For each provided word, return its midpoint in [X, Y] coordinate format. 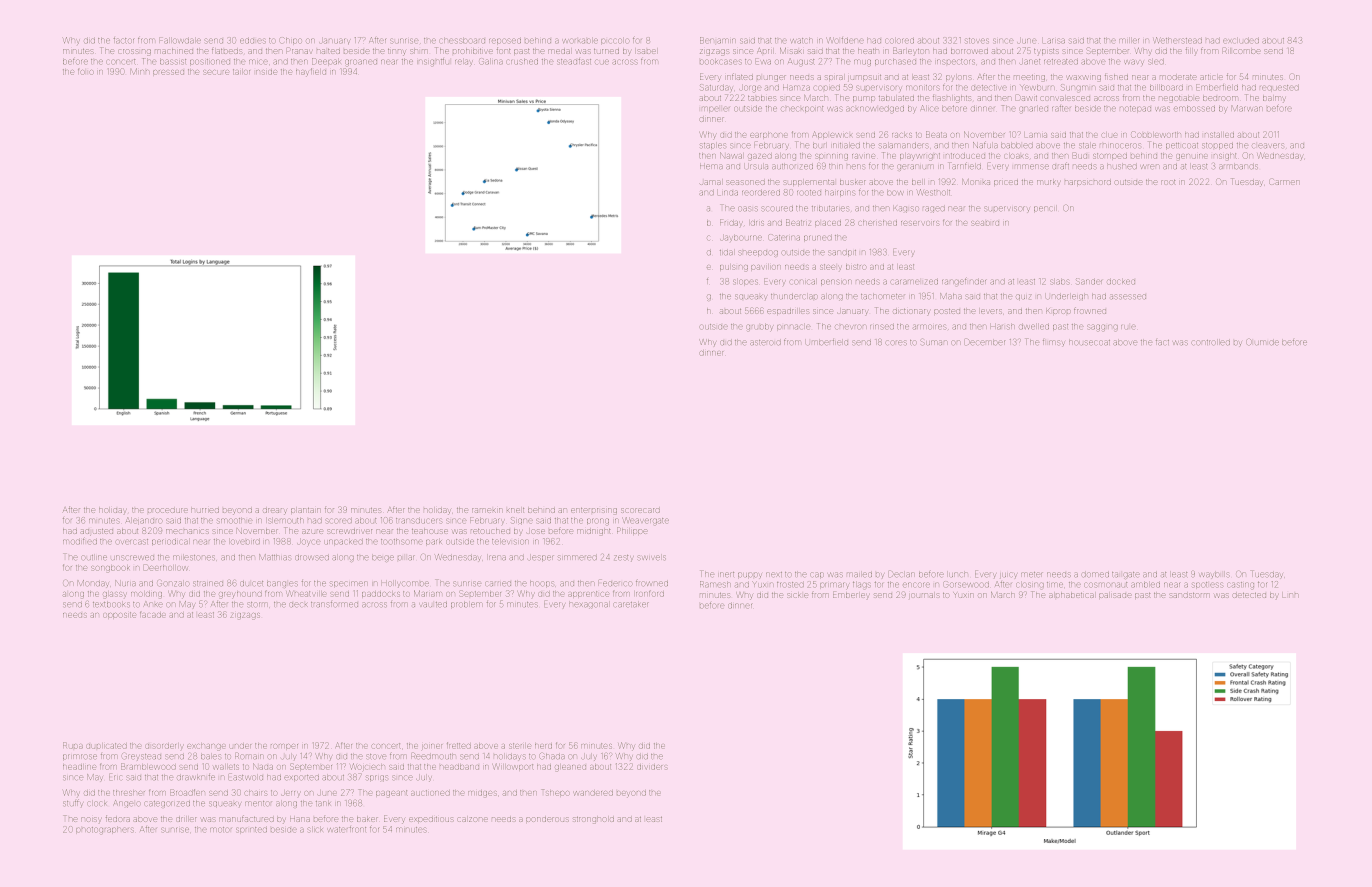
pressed [168, 72]
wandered [593, 793]
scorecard [640, 510]
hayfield [311, 71]
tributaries [830, 208]
